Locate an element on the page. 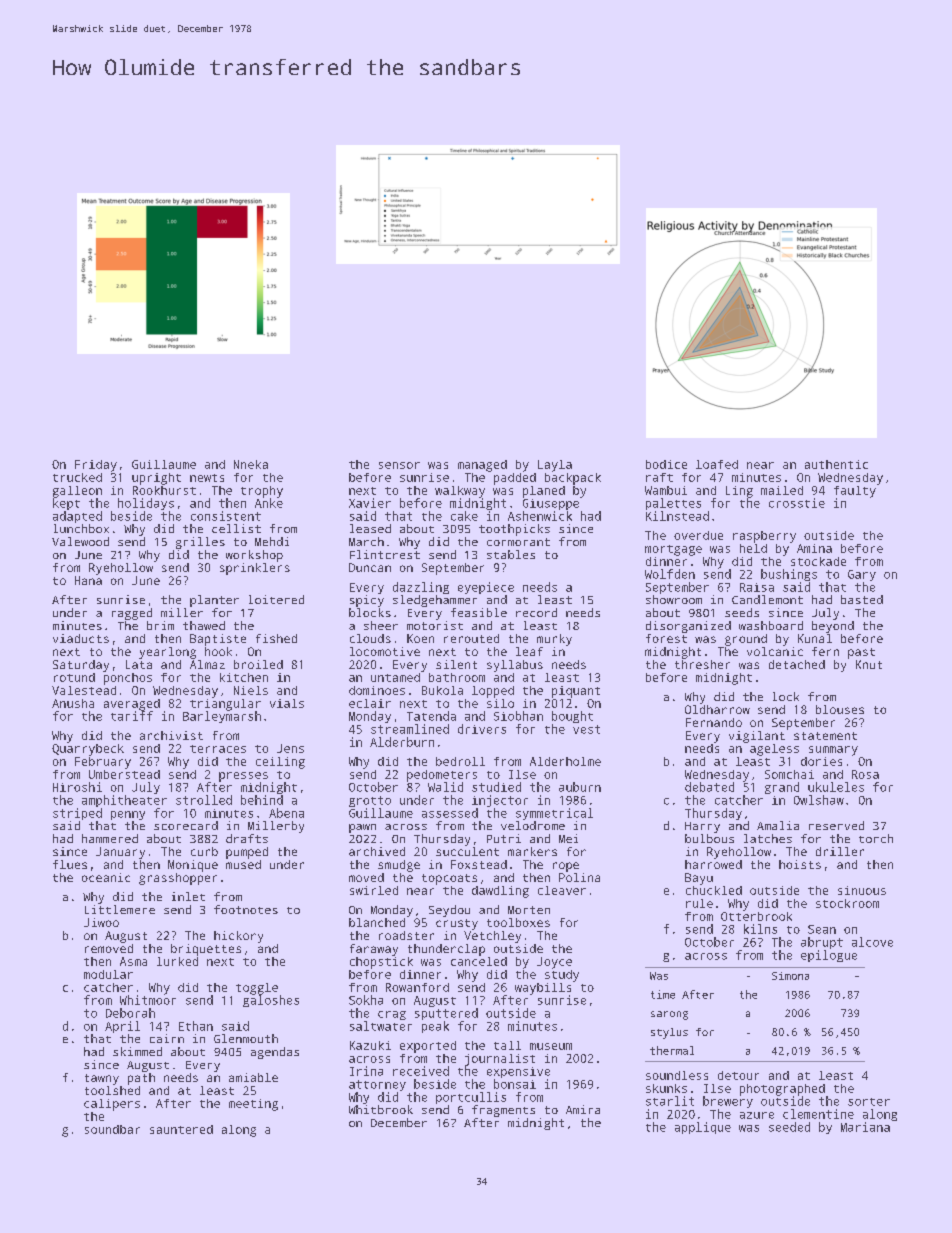 The height and width of the image is (1233, 952). spicy is located at coordinates (367, 601).
